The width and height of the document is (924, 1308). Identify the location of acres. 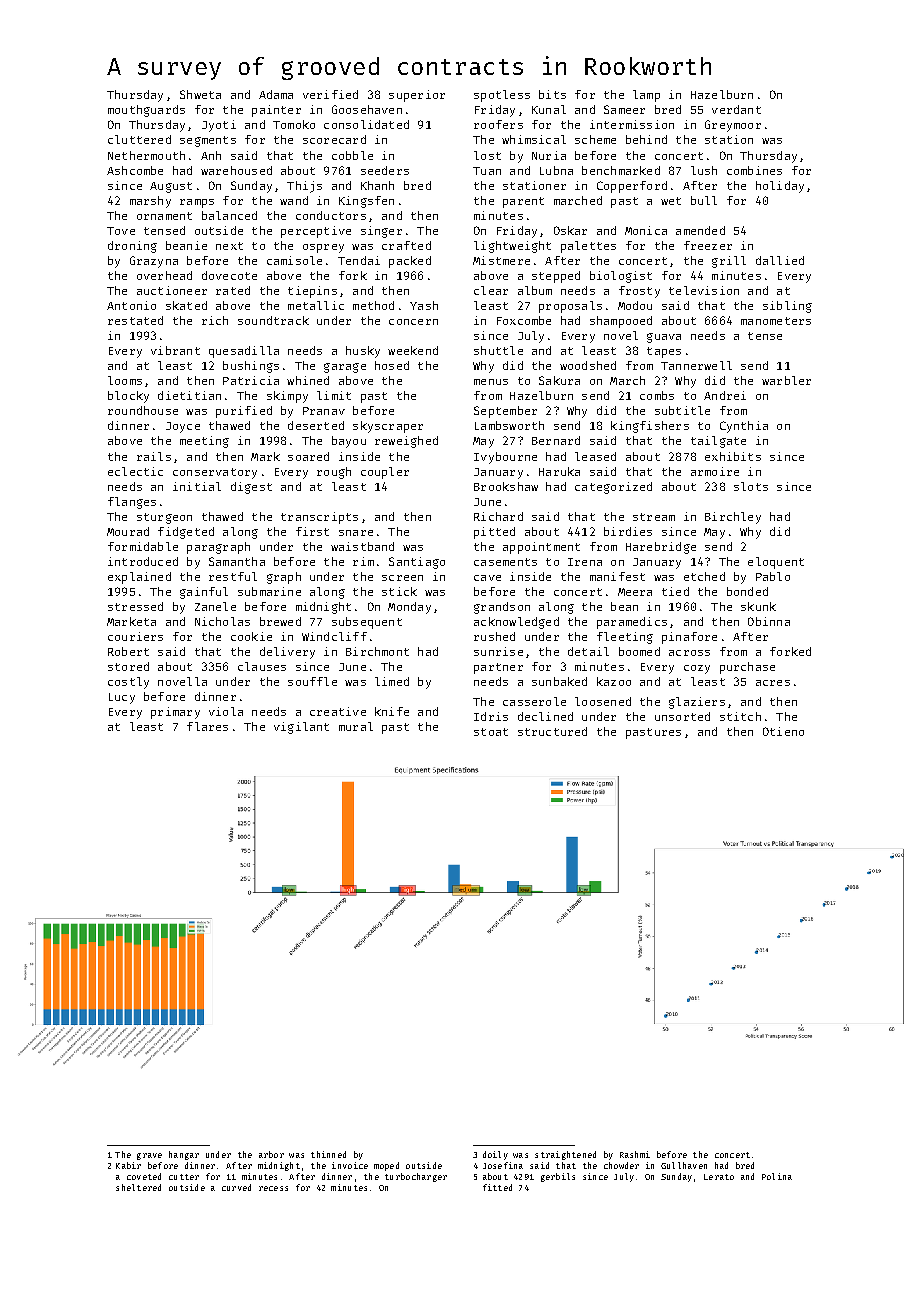
(773, 683).
